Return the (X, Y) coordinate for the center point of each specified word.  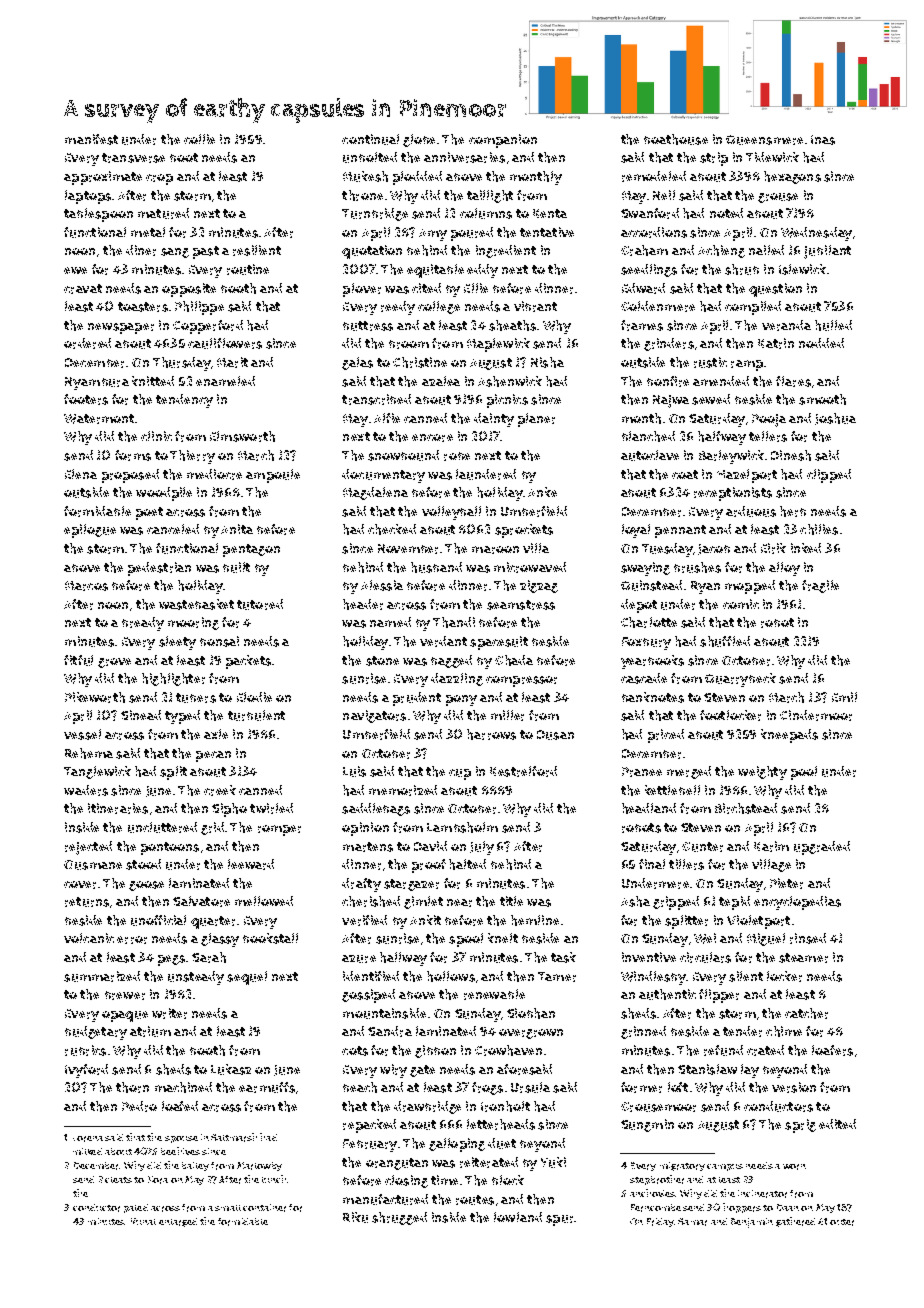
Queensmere (764, 140)
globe (419, 140)
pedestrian (159, 569)
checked (392, 529)
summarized (102, 976)
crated (765, 1050)
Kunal (143, 1221)
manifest (91, 139)
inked (806, 548)
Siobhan (531, 1013)
